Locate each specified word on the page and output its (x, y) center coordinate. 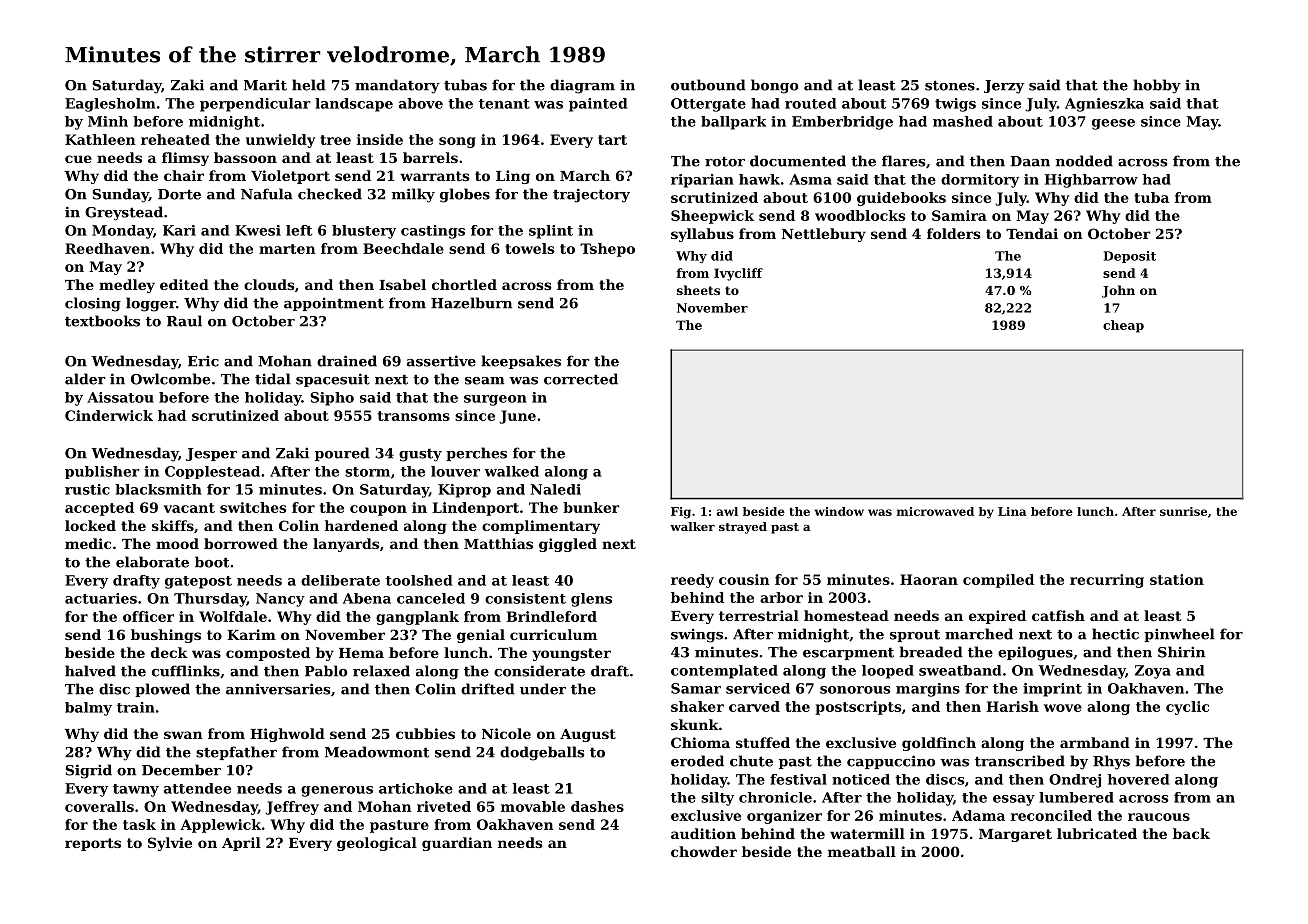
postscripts (858, 708)
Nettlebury (824, 235)
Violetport (290, 177)
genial (481, 636)
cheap (1123, 326)
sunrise (1183, 511)
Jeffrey (292, 808)
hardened (361, 525)
